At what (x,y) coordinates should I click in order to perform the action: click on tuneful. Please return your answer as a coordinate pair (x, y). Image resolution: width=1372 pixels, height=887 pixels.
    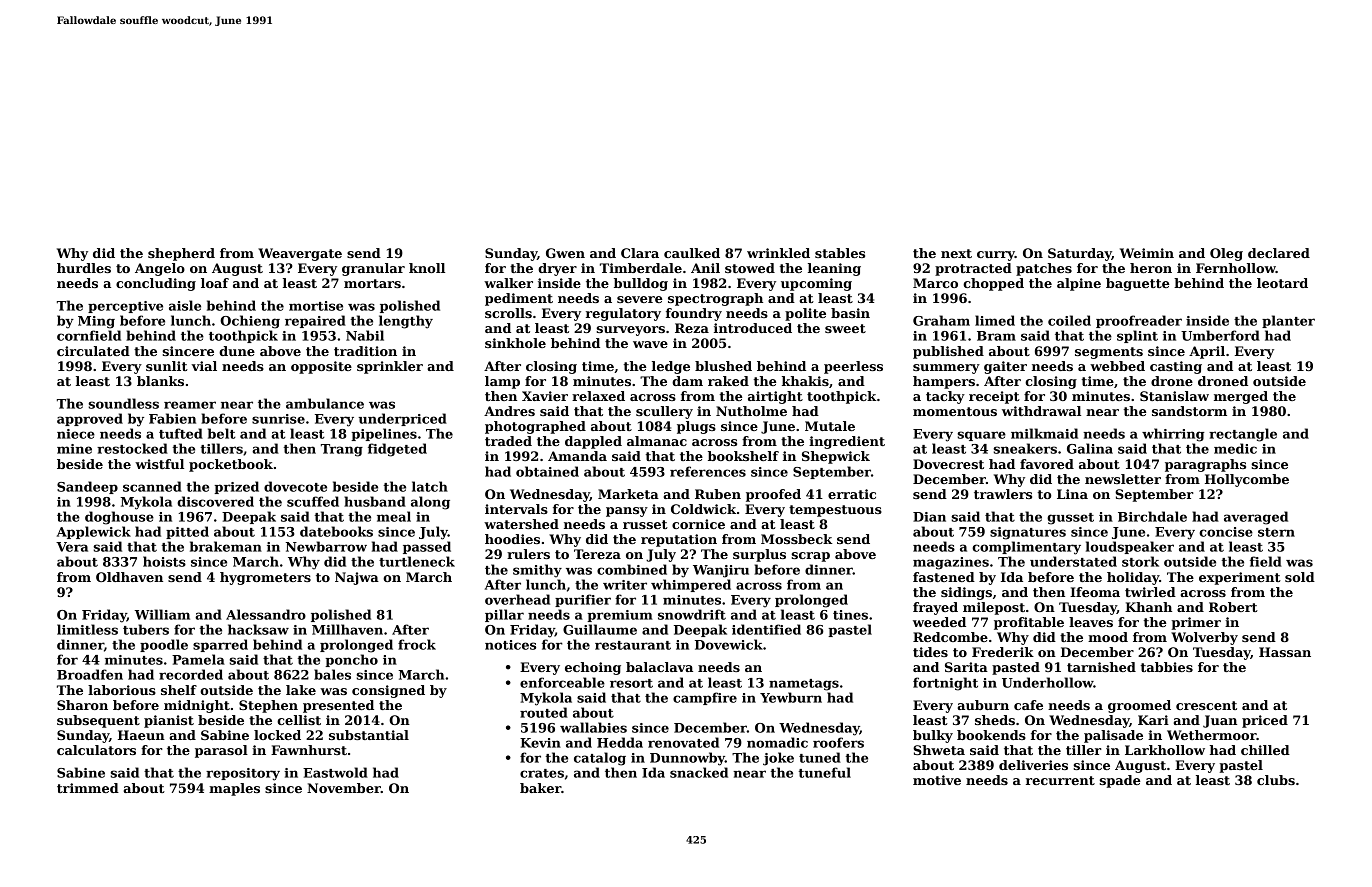
    Looking at the image, I should click on (824, 772).
